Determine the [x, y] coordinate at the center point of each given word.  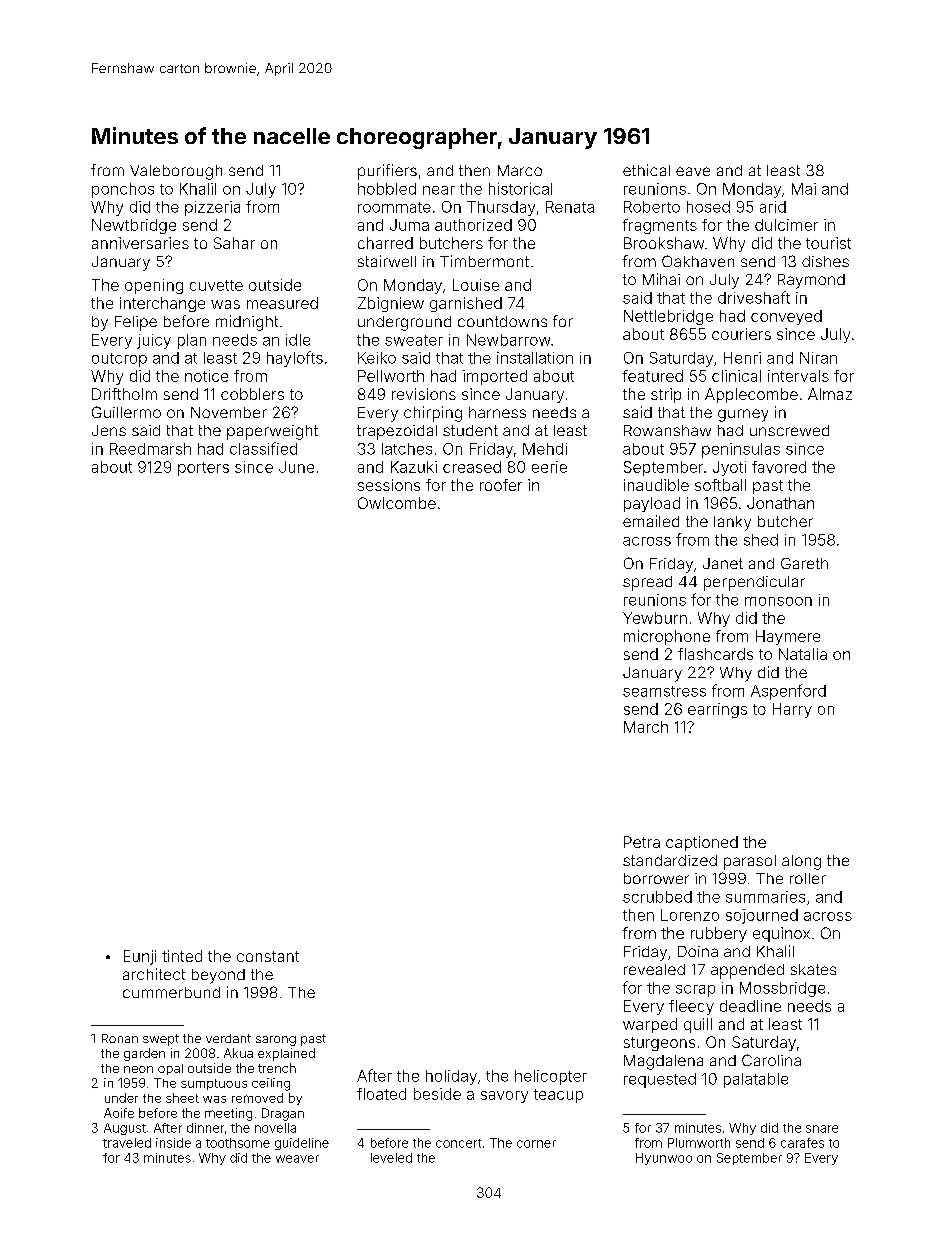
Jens [109, 430]
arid [773, 207]
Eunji [140, 957]
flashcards [715, 654]
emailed [651, 521]
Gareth [804, 563]
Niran [818, 358]
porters [203, 469]
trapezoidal [397, 432]
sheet [182, 1098]
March [646, 727]
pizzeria [212, 208]
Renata [570, 207]
